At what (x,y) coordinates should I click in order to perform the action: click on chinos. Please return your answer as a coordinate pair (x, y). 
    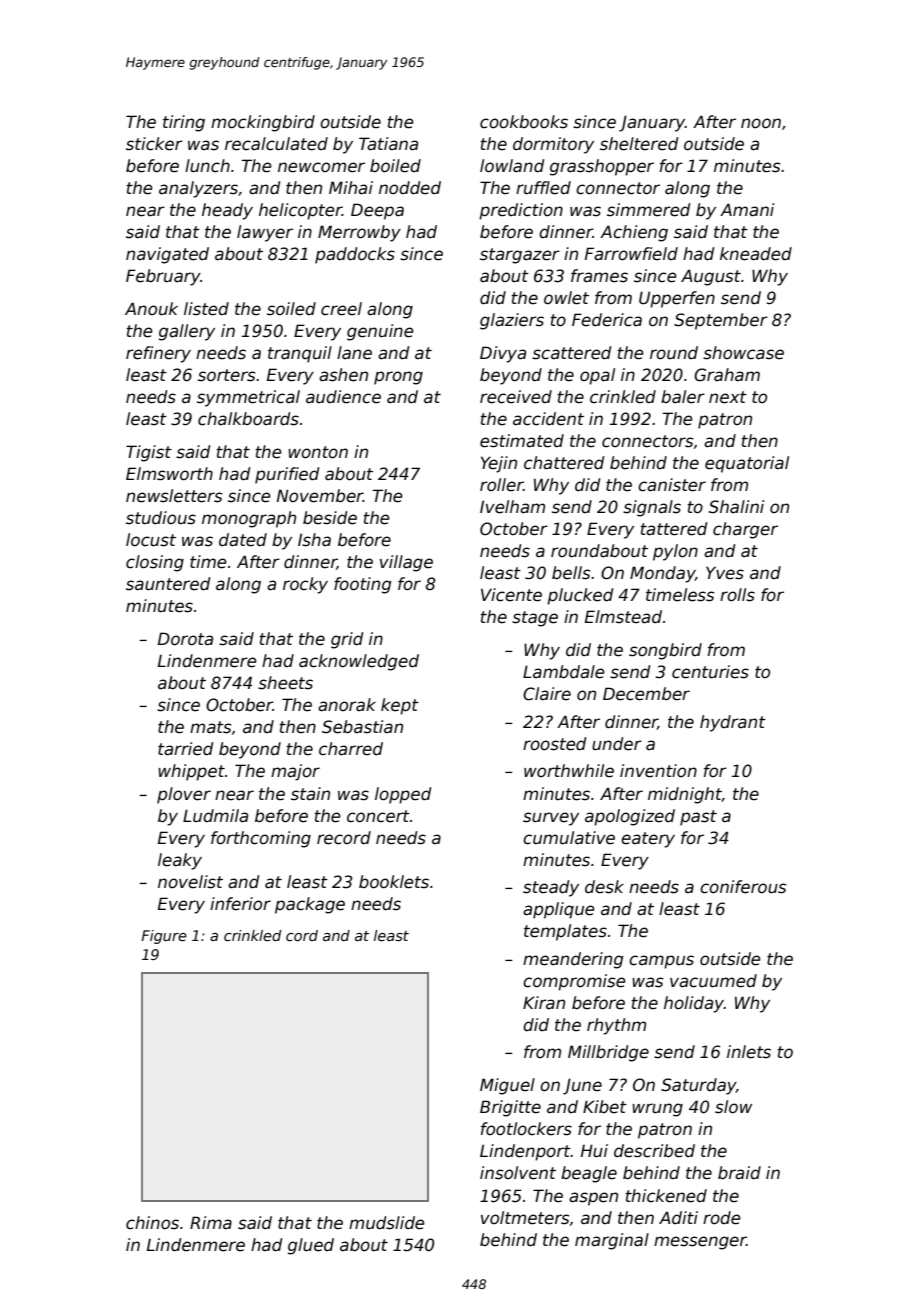
    Looking at the image, I should click on (152, 1223).
